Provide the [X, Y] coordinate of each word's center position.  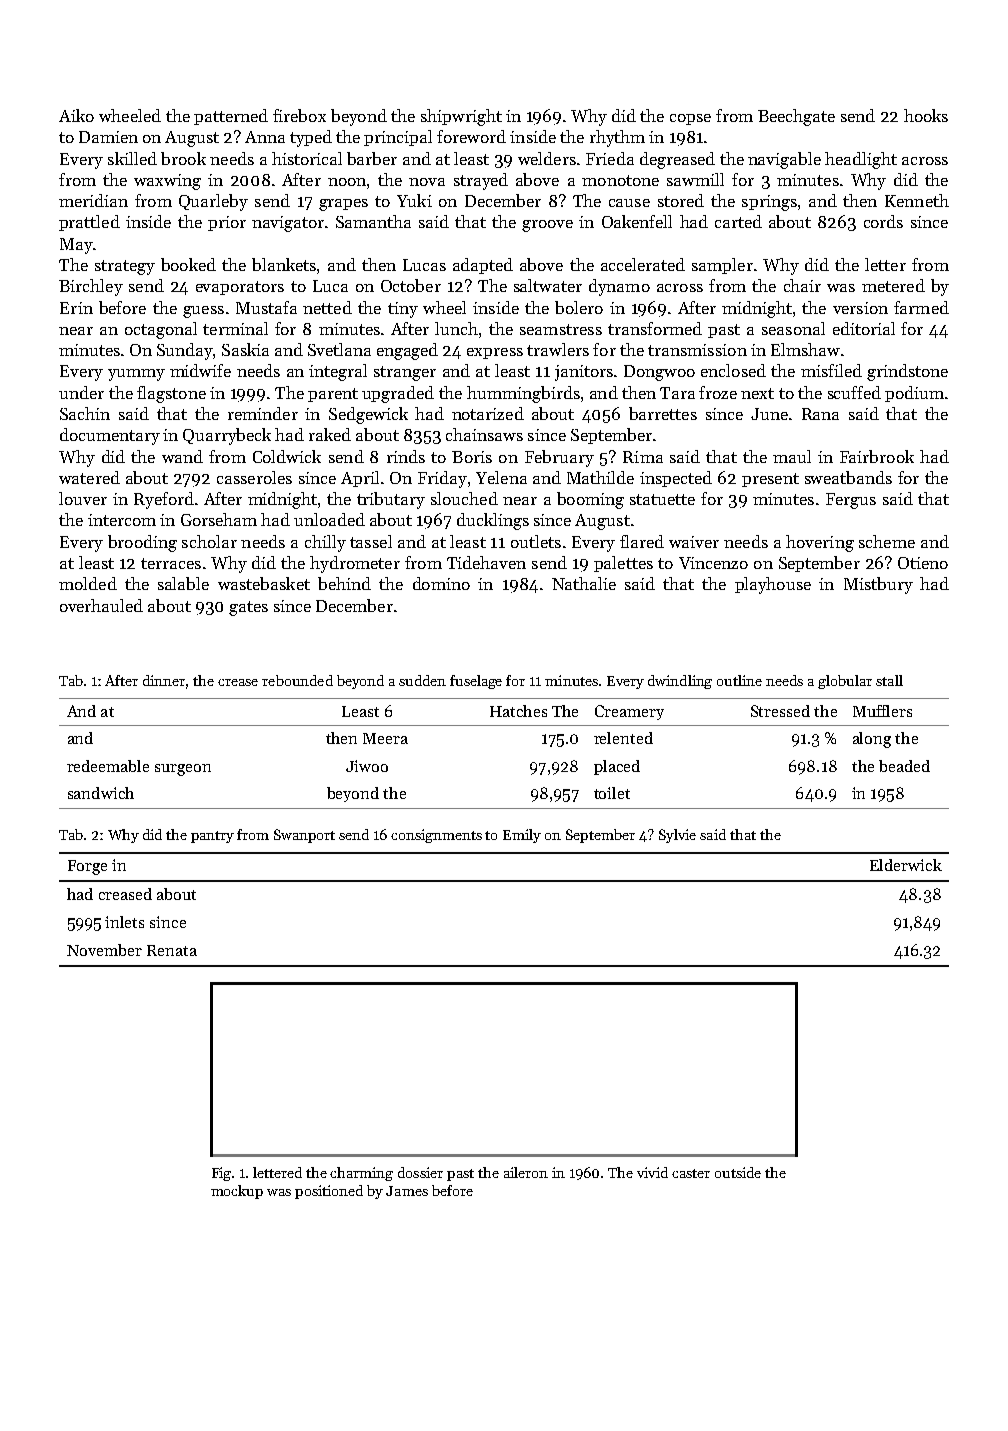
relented [623, 738]
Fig [221, 1174]
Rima [643, 457]
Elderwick [906, 865]
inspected [676, 479]
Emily [522, 836]
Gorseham [219, 519]
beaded [904, 766]
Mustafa [266, 307]
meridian [93, 200]
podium [914, 394]
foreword [471, 136]
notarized [488, 413]
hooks [926, 115]
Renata [172, 950]
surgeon [183, 770]
